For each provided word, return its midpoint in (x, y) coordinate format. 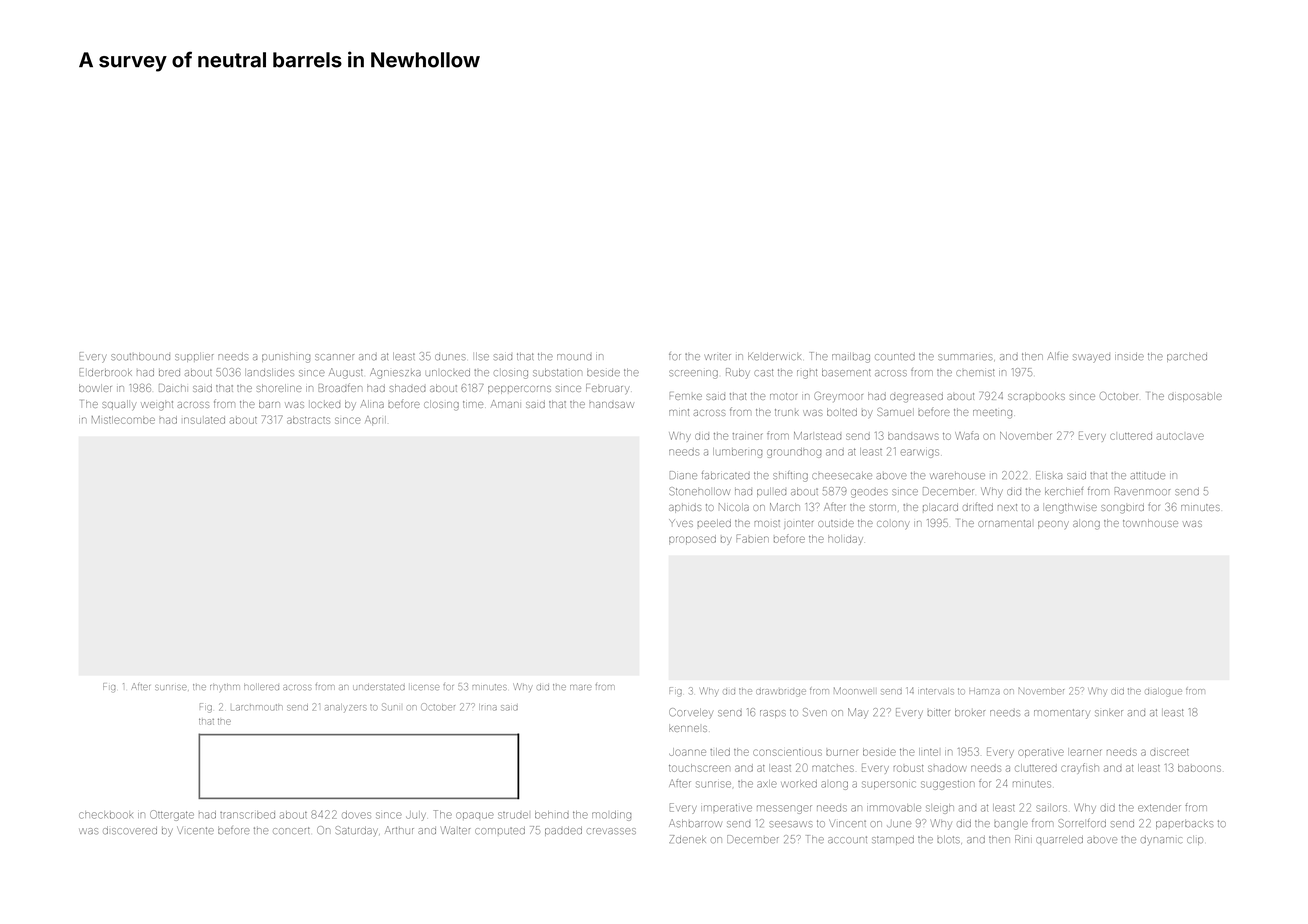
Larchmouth (257, 707)
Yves (681, 523)
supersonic (888, 785)
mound (574, 357)
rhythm (225, 688)
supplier (194, 358)
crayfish (1080, 768)
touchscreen (699, 768)
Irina (488, 708)
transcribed (247, 815)
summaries (965, 357)
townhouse (1150, 523)
